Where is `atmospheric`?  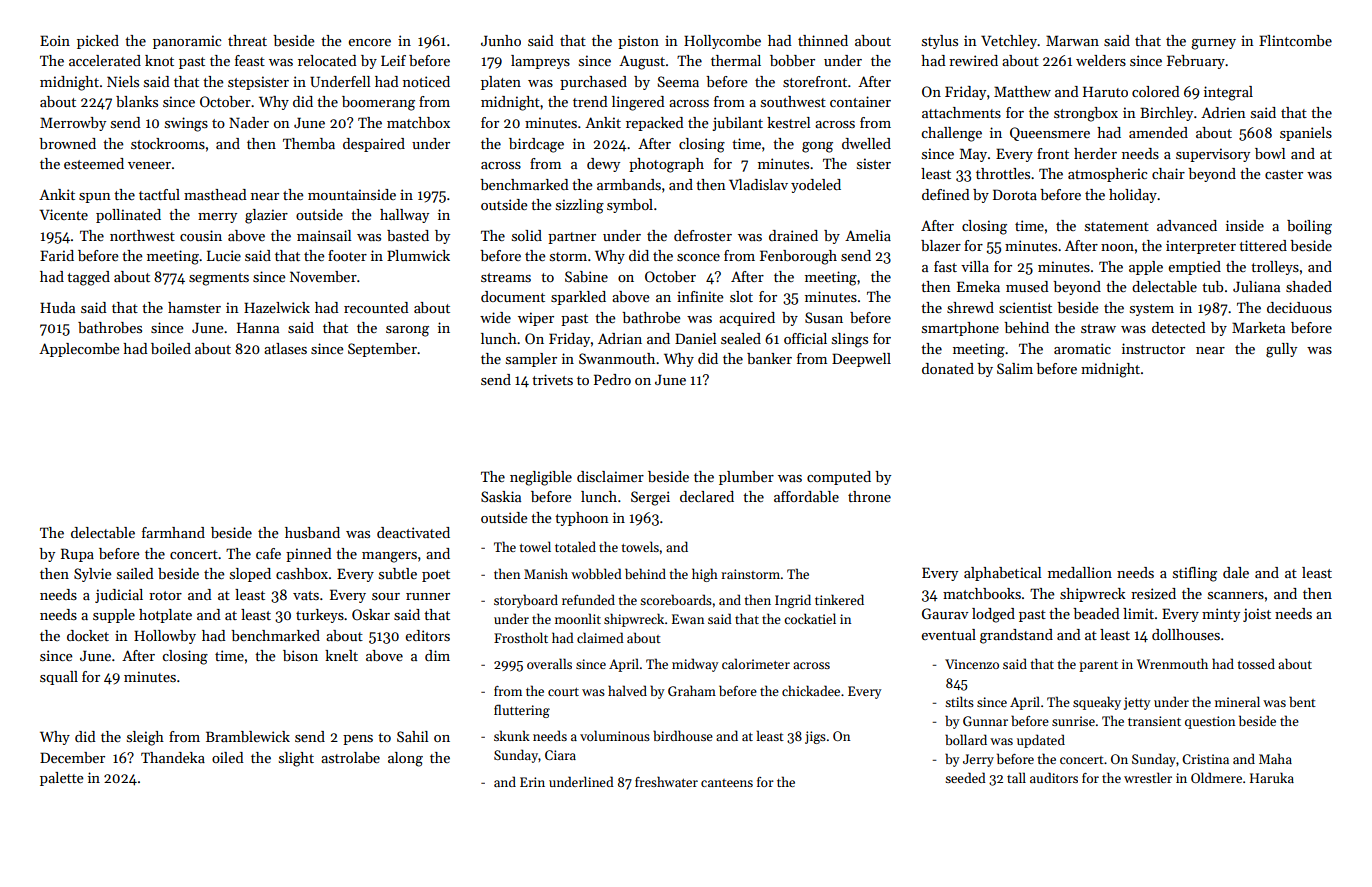
atmospheric is located at coordinates (1108, 175).
